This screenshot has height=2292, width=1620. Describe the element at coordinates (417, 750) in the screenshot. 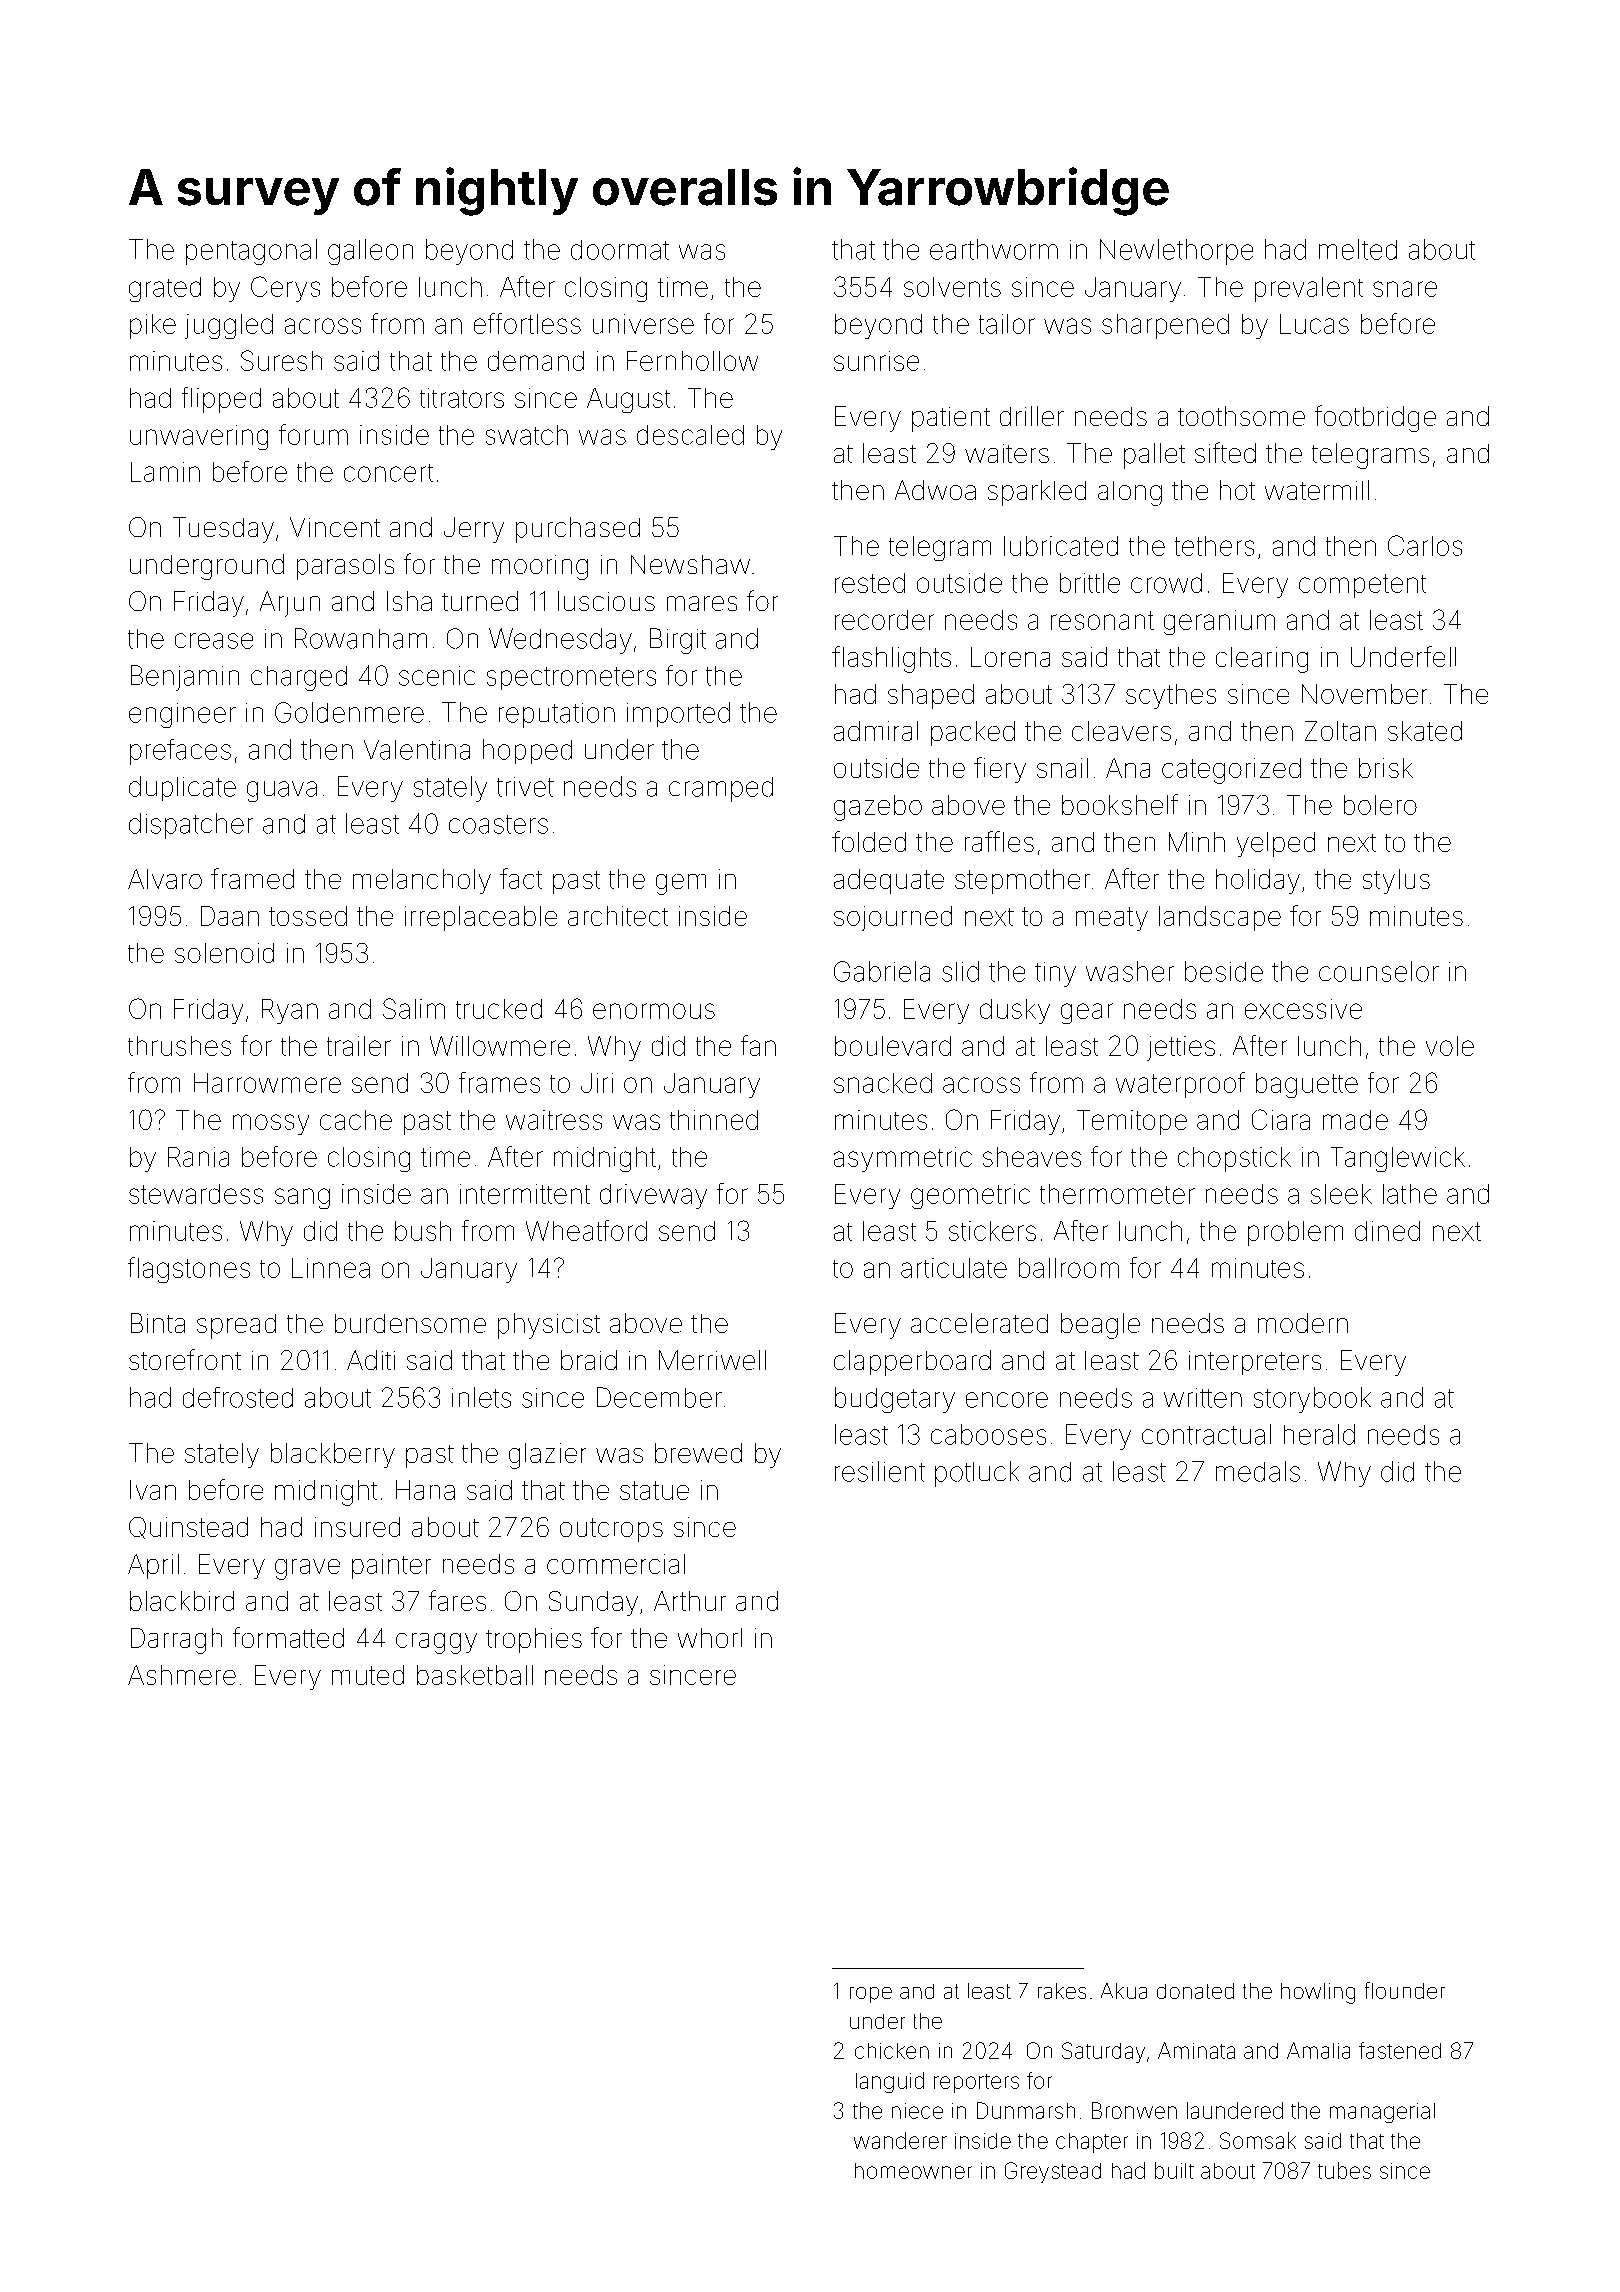

I see `Valentina` at that location.
